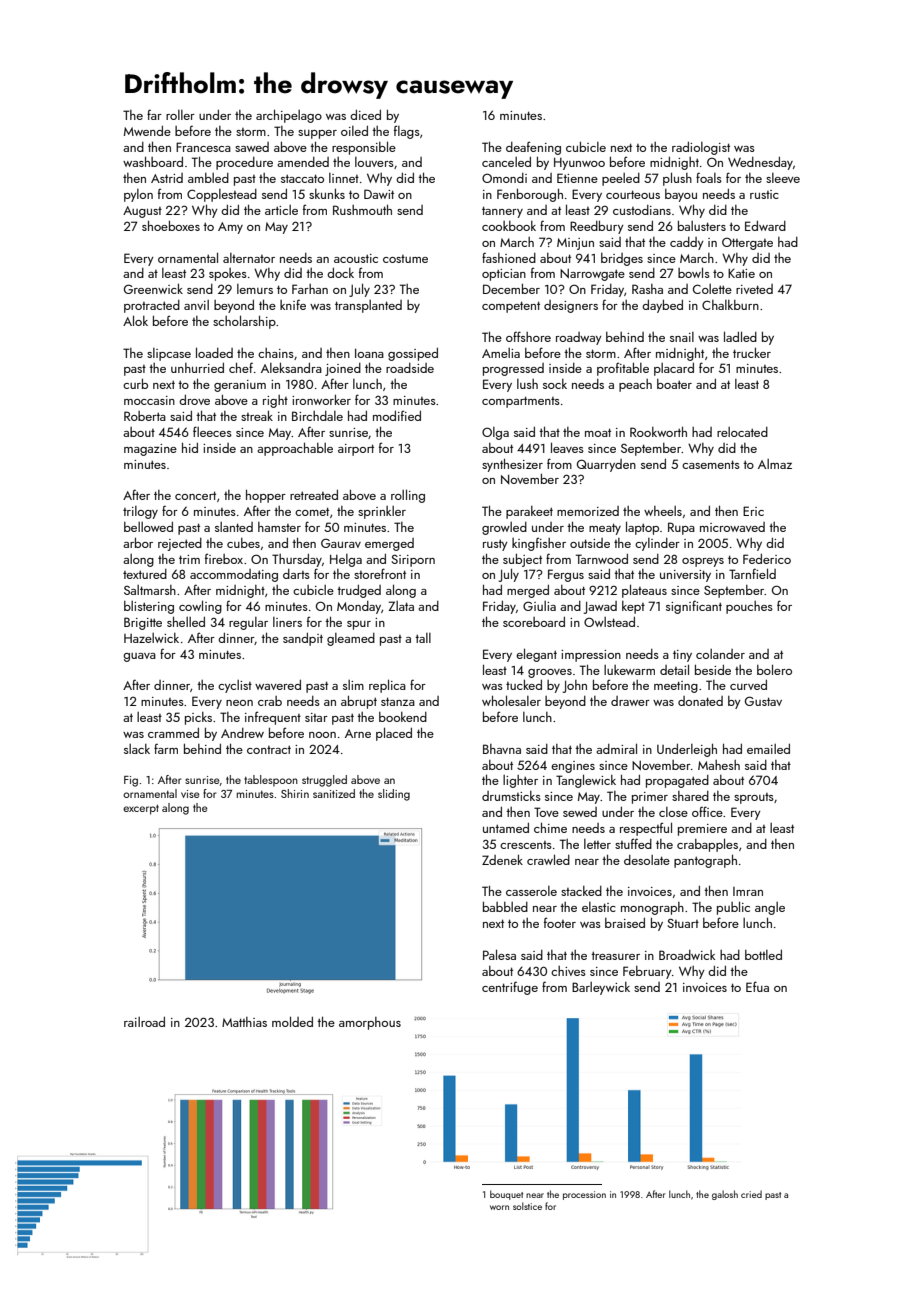 This page has width=924, height=1308. I want to click on amorphous, so click(370, 1023).
